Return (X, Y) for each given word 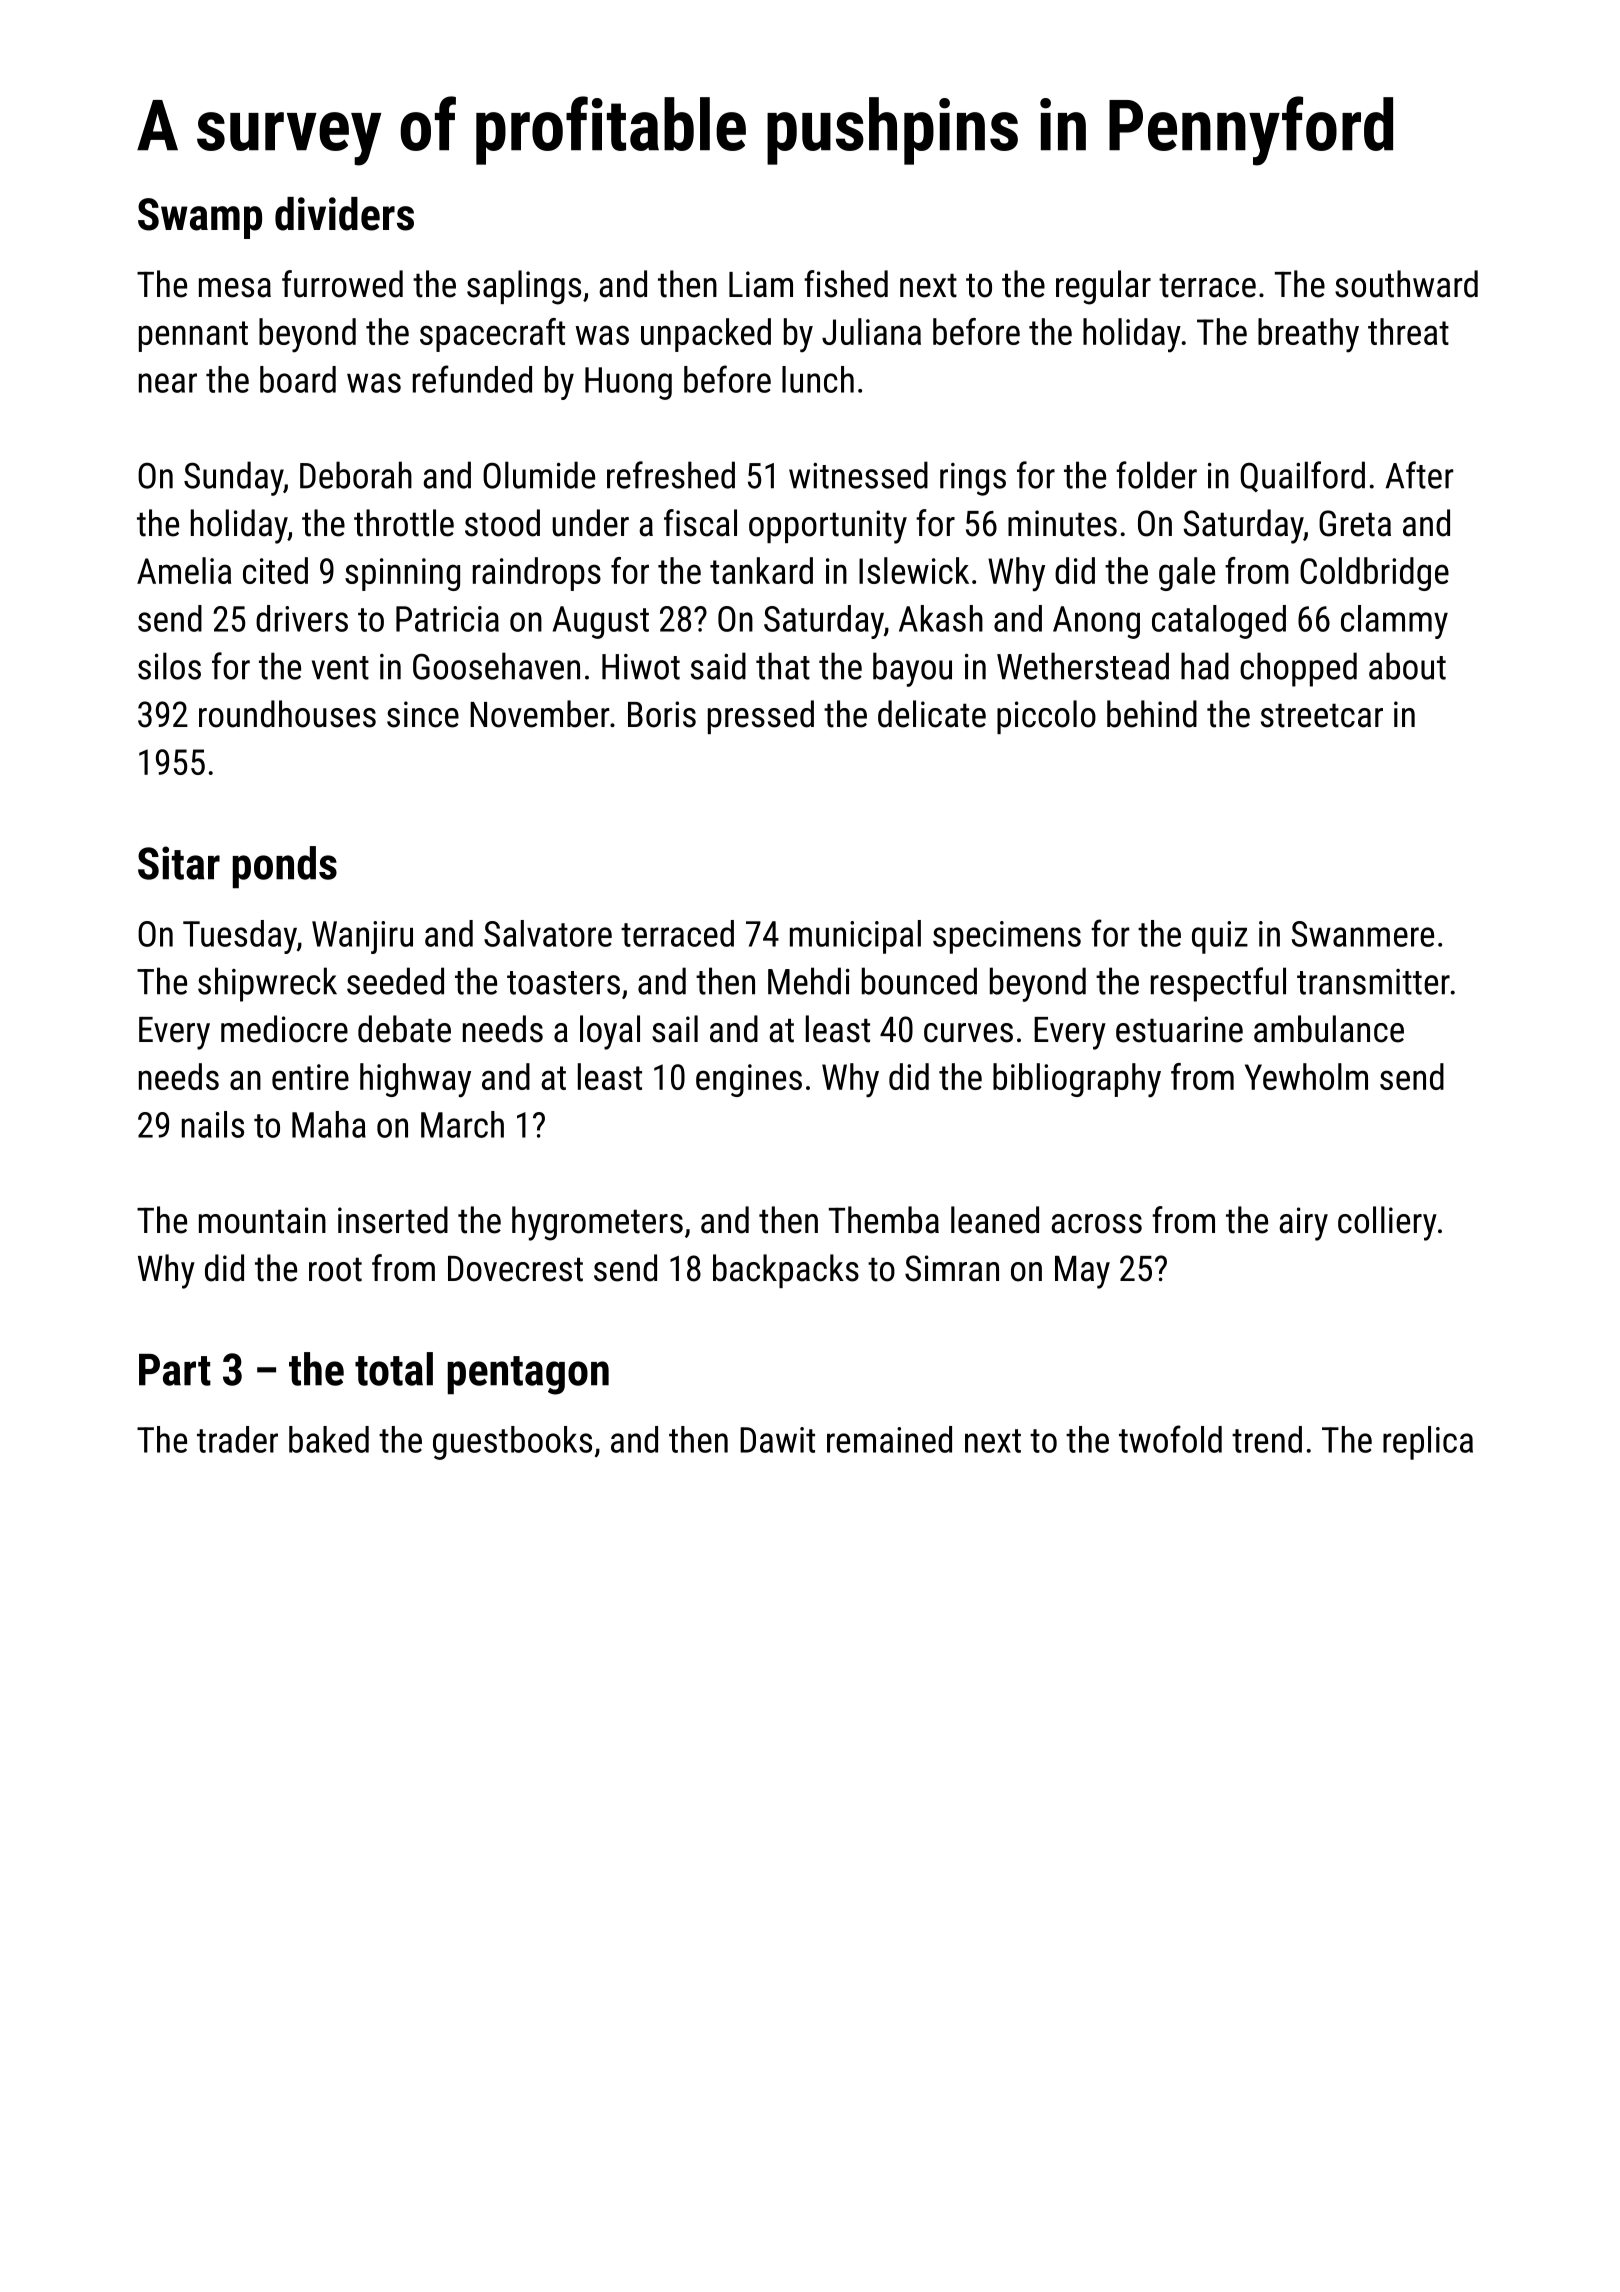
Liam (761, 284)
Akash (941, 618)
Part (175, 1370)
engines (749, 1080)
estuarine (1179, 1029)
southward (1406, 284)
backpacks (786, 1271)
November (540, 714)
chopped (1298, 669)
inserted (393, 1220)
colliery (1387, 1223)
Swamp (200, 218)
